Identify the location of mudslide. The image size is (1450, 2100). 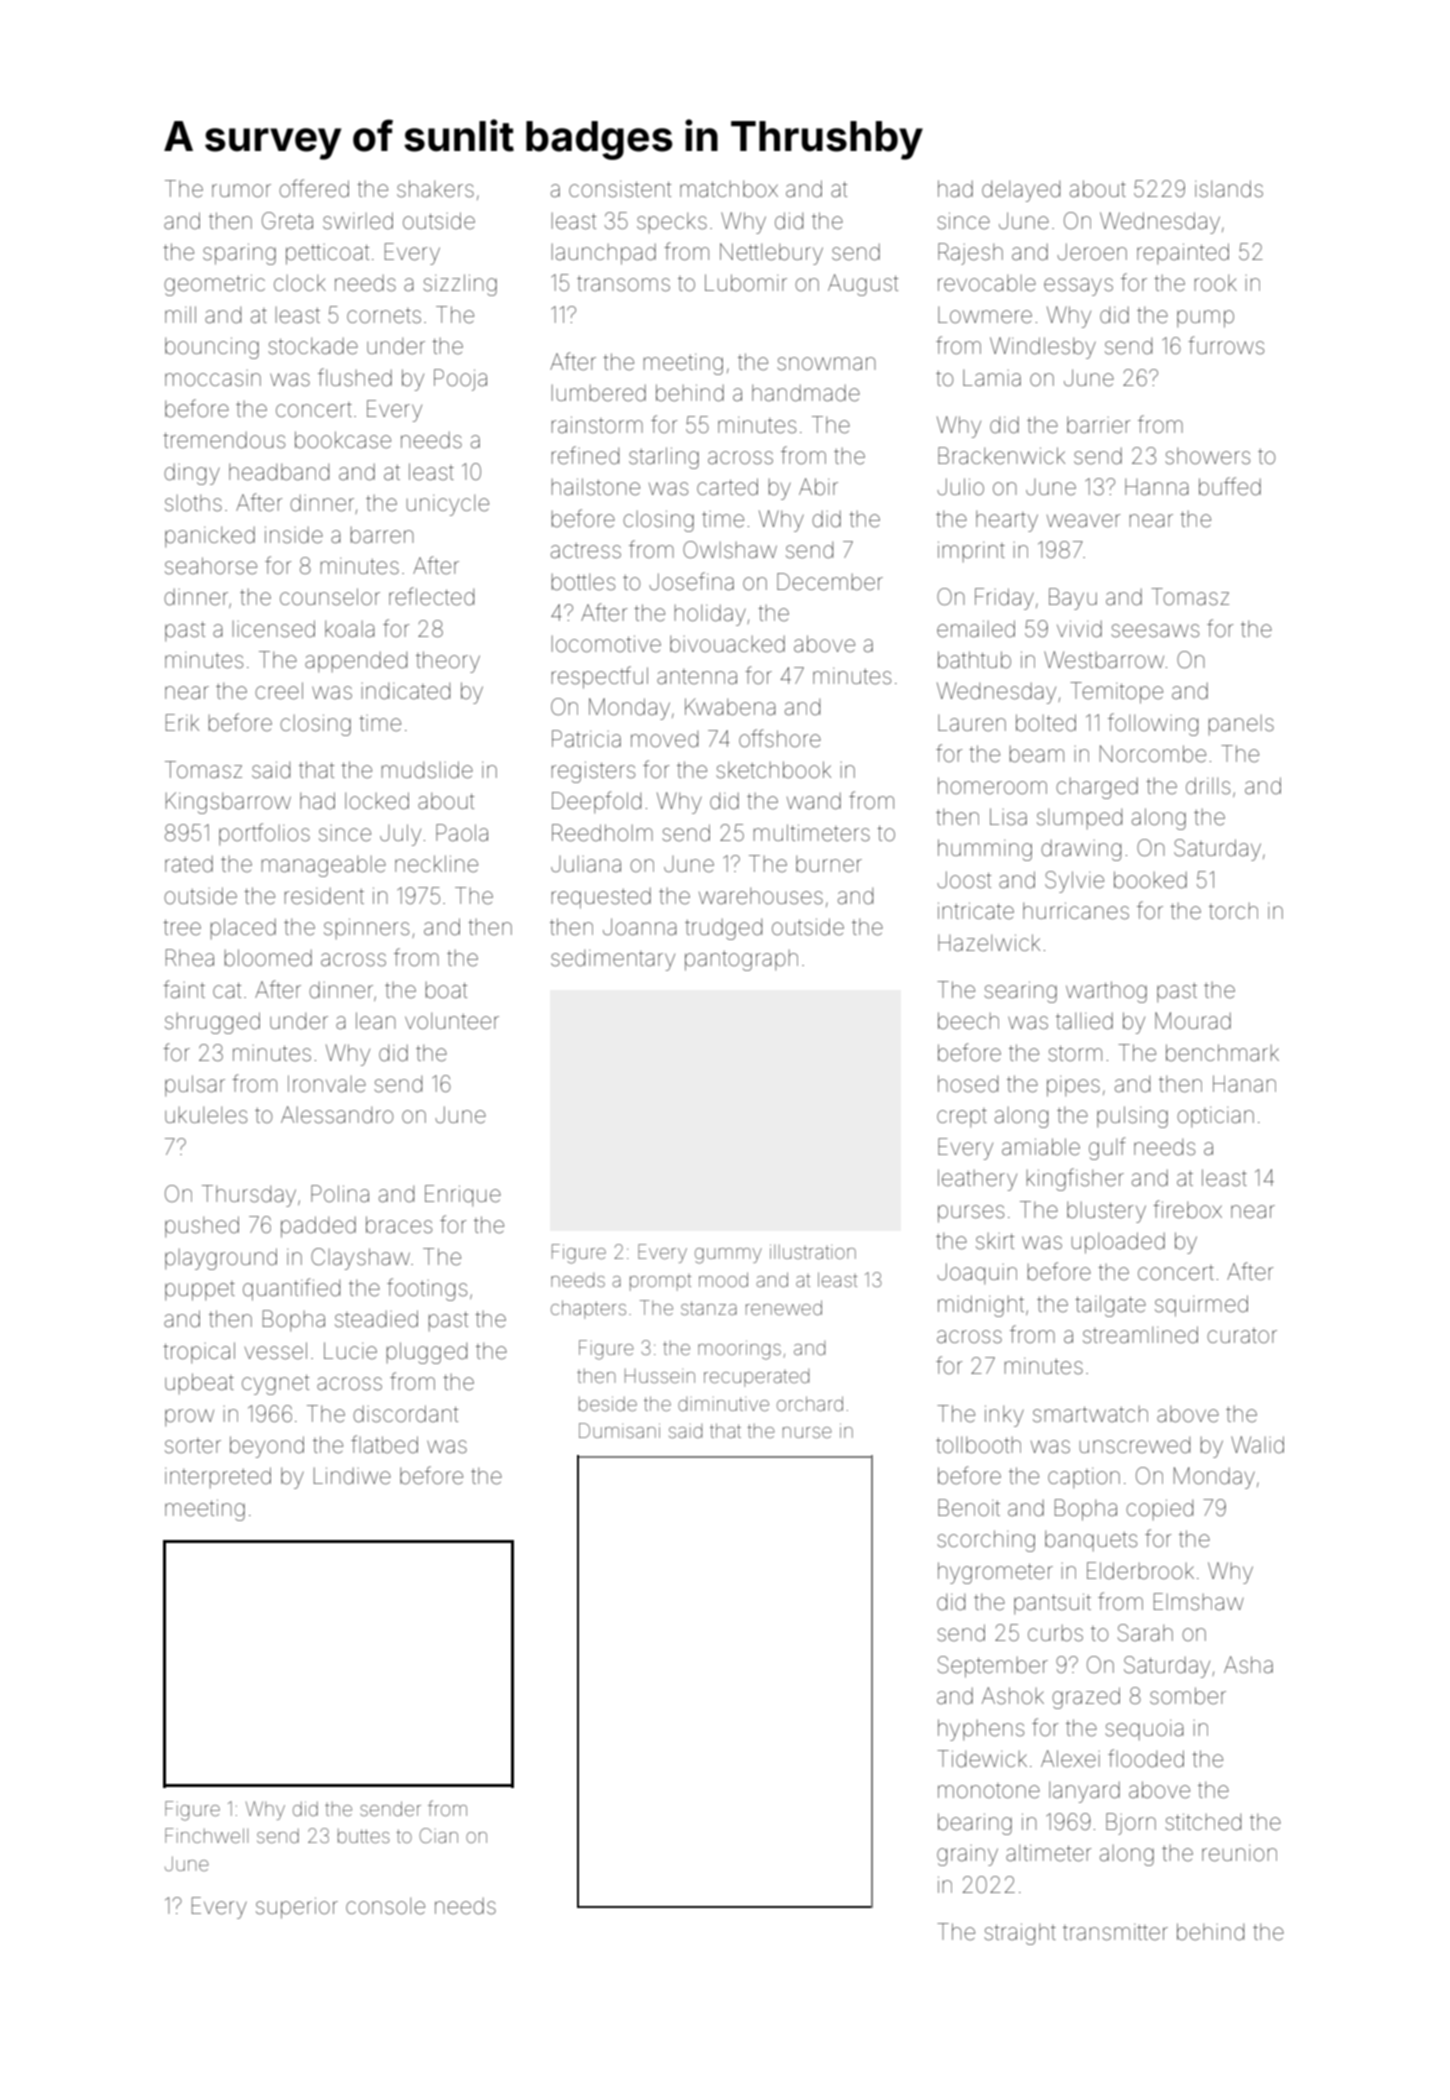
(427, 770).
